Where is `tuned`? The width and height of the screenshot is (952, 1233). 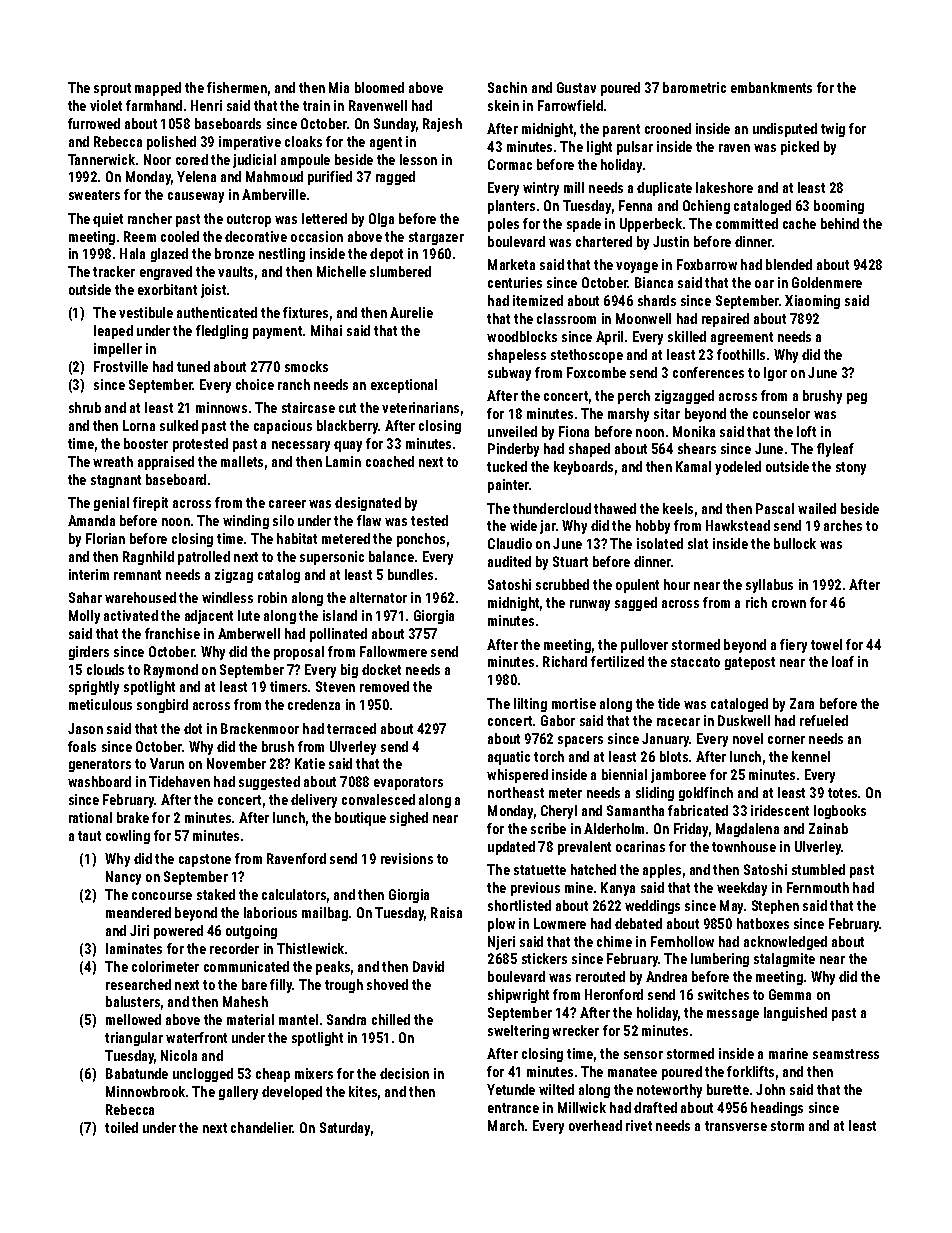
tuned is located at coordinates (193, 366).
